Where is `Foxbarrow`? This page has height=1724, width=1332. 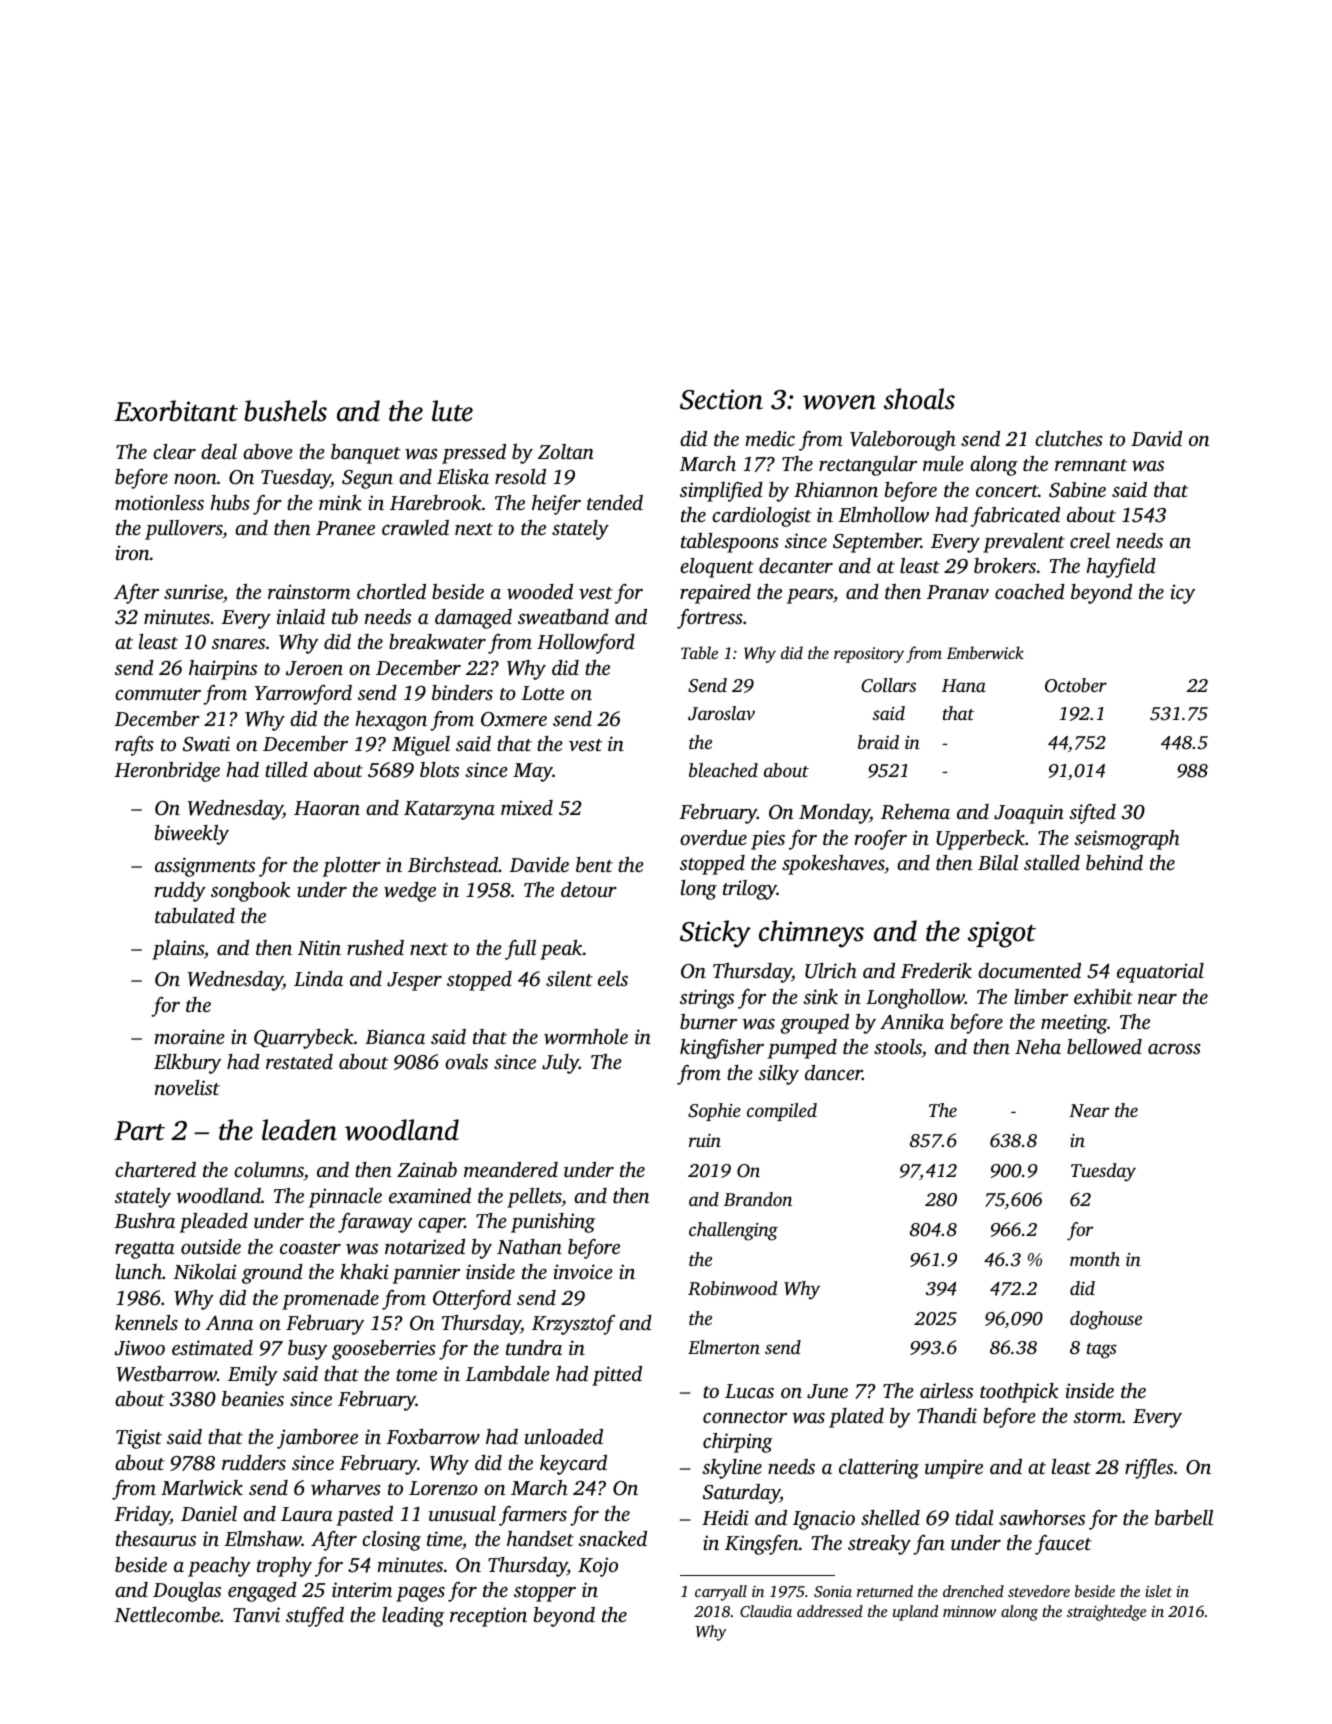 Foxbarrow is located at coordinates (433, 1437).
